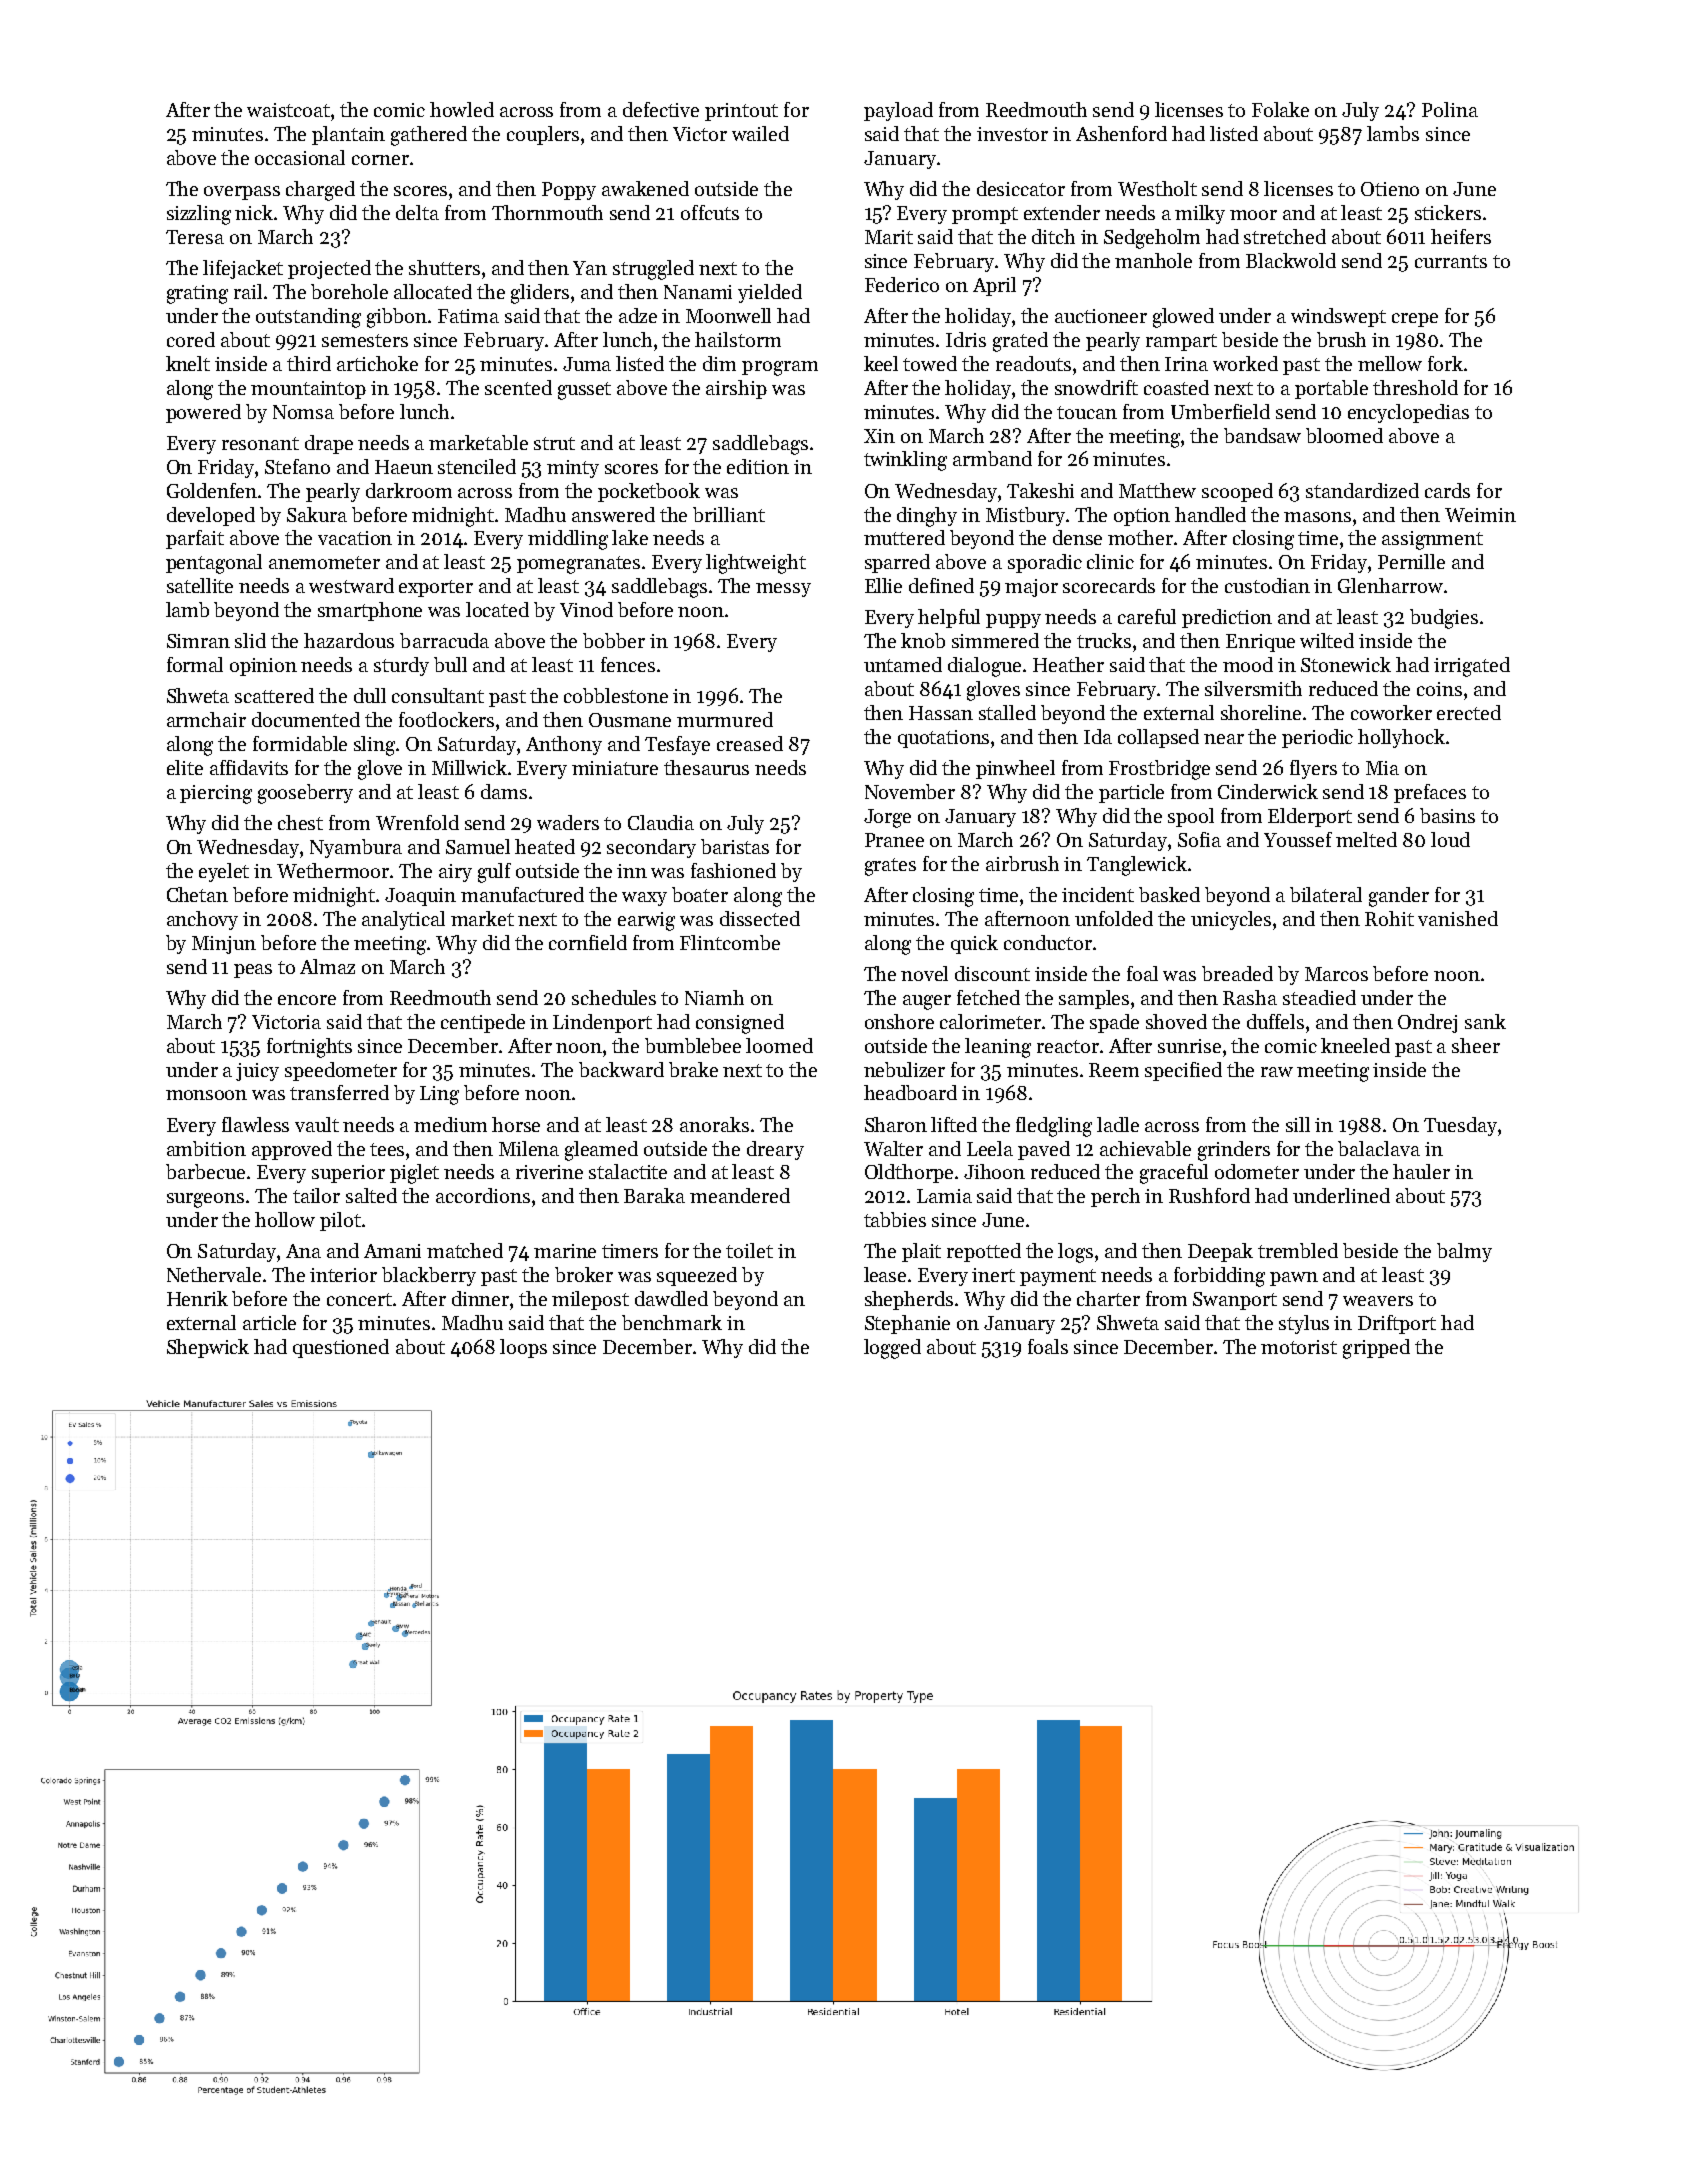 Image resolution: width=1683 pixels, height=2178 pixels. I want to click on questioned, so click(341, 1348).
